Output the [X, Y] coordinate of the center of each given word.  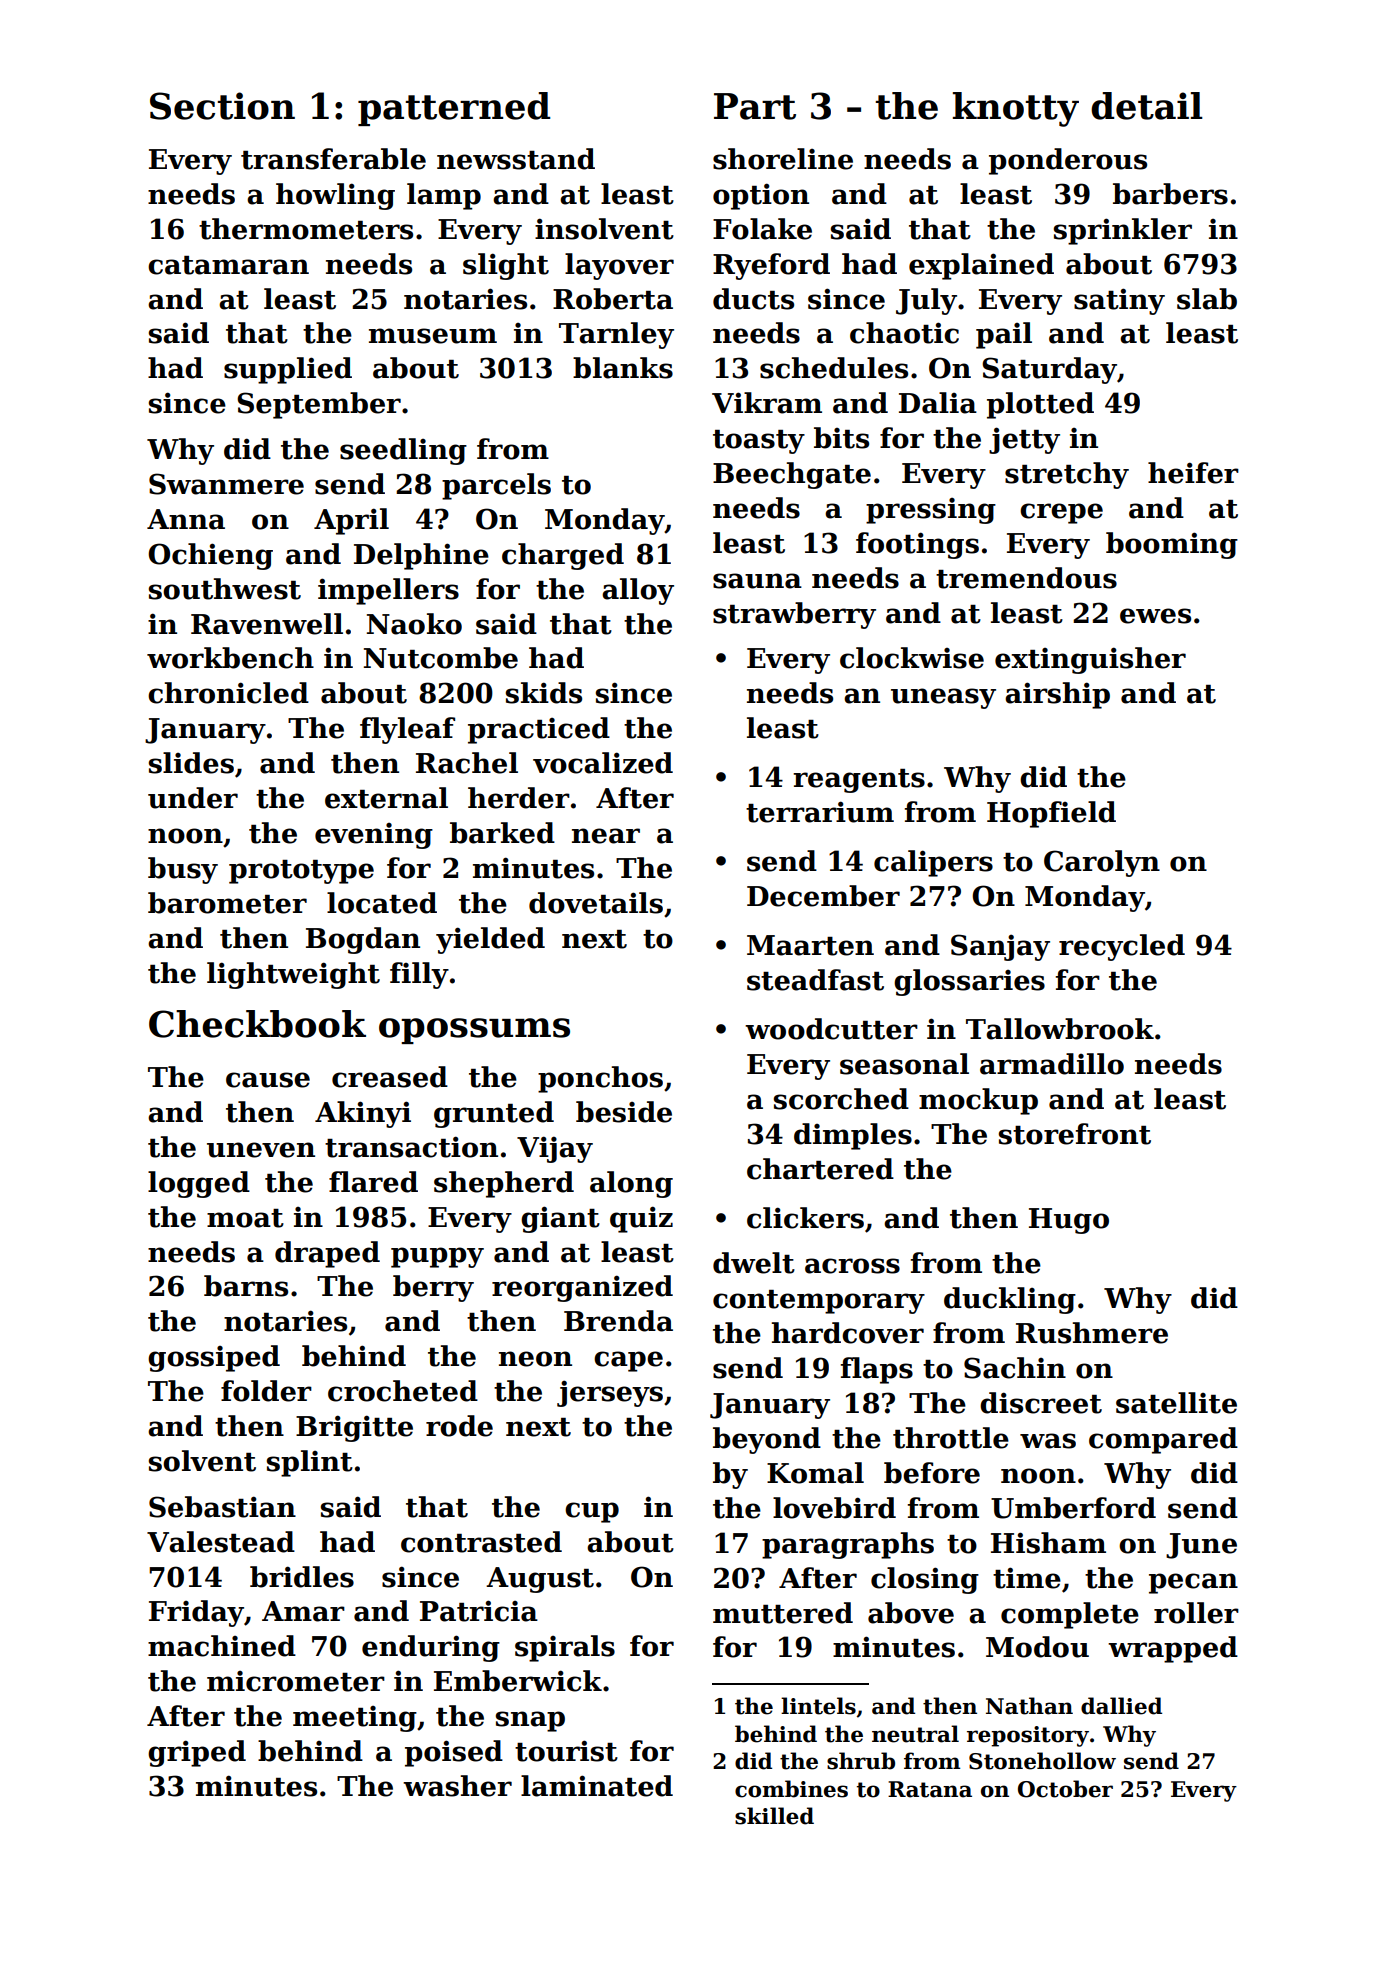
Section [222, 106]
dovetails [596, 903]
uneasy [943, 698]
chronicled [228, 693]
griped [197, 1753]
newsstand [516, 159]
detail [1147, 106]
